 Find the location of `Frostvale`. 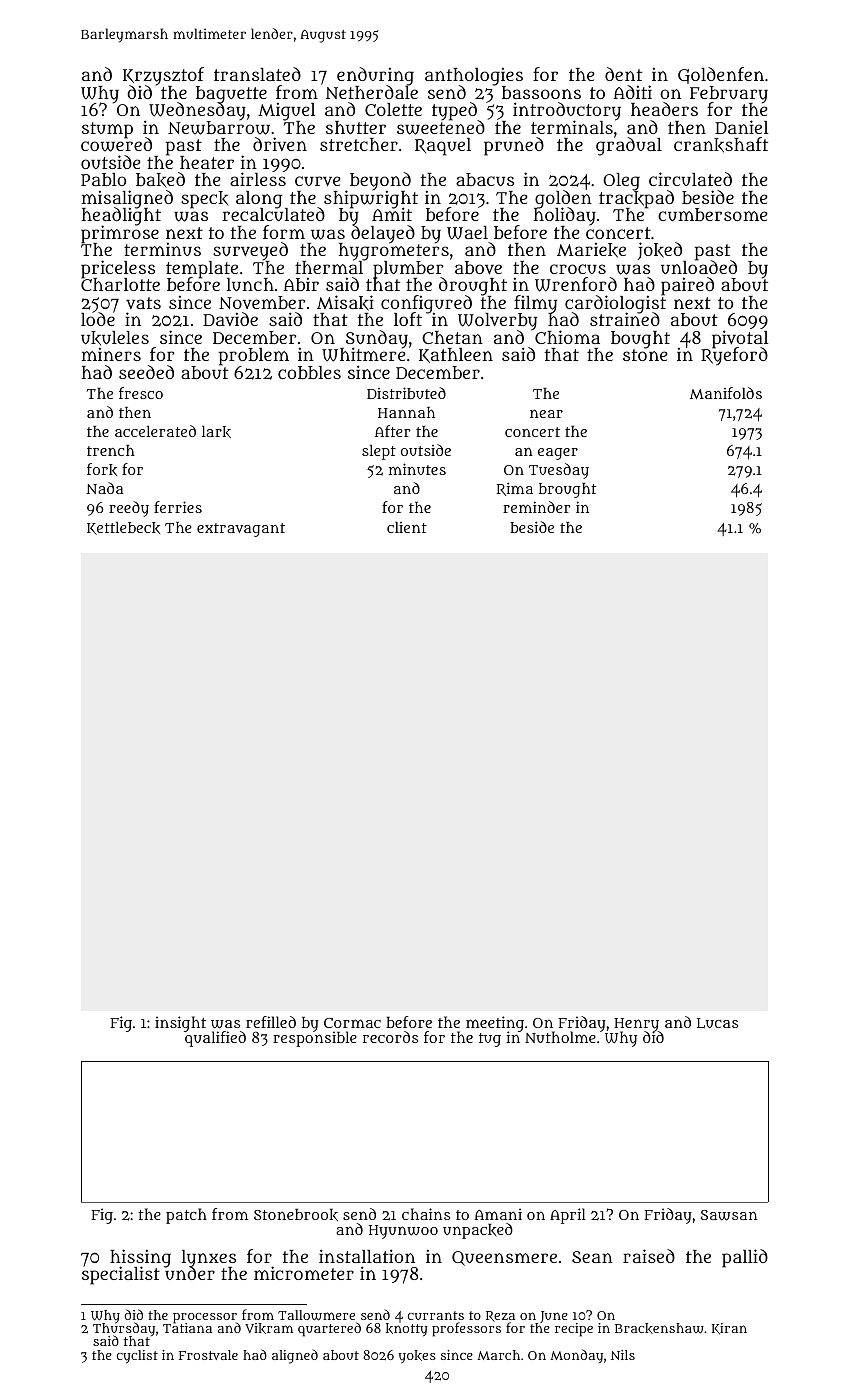

Frostvale is located at coordinates (208, 1355).
